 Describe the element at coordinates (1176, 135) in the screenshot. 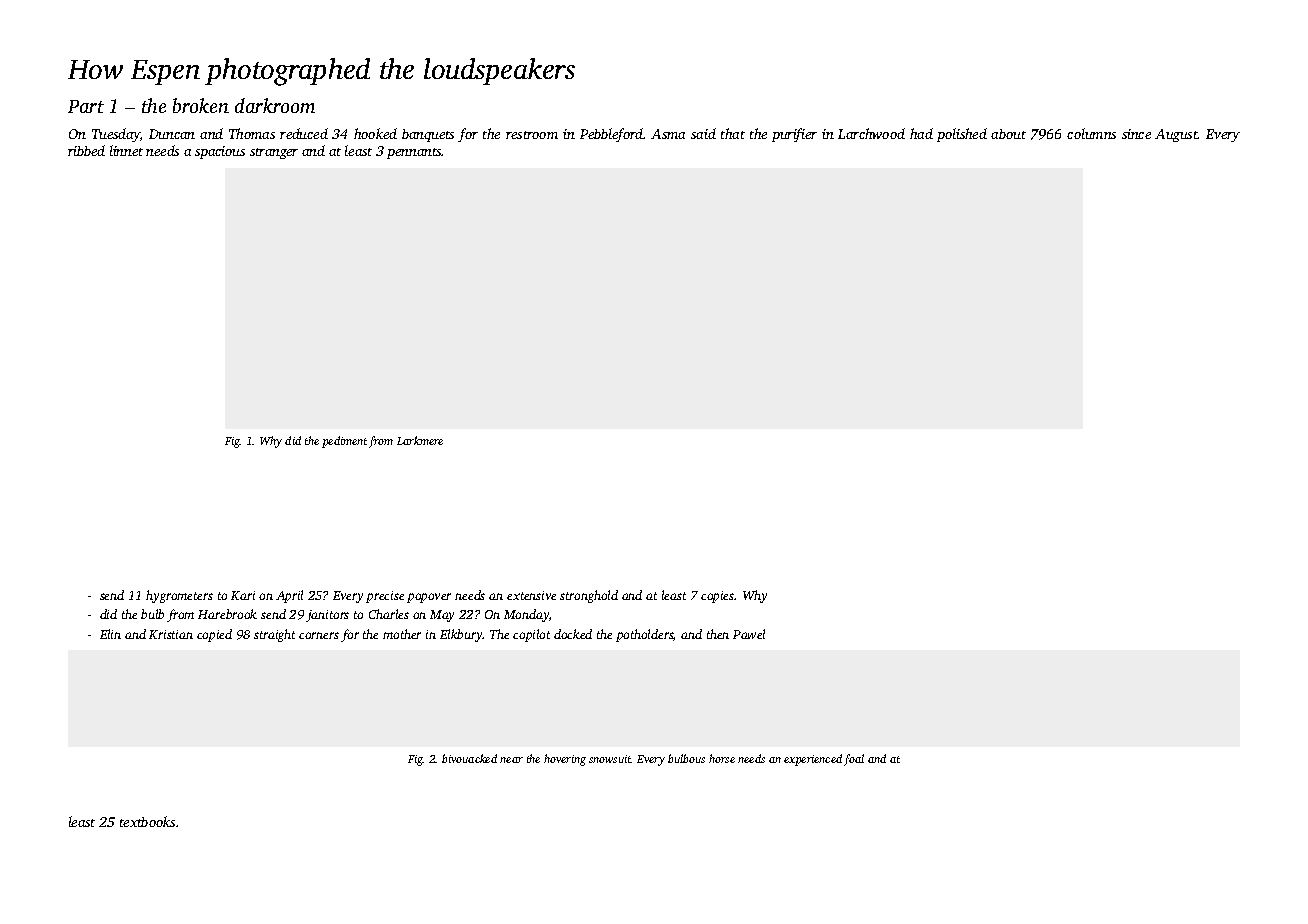

I see `August` at that location.
